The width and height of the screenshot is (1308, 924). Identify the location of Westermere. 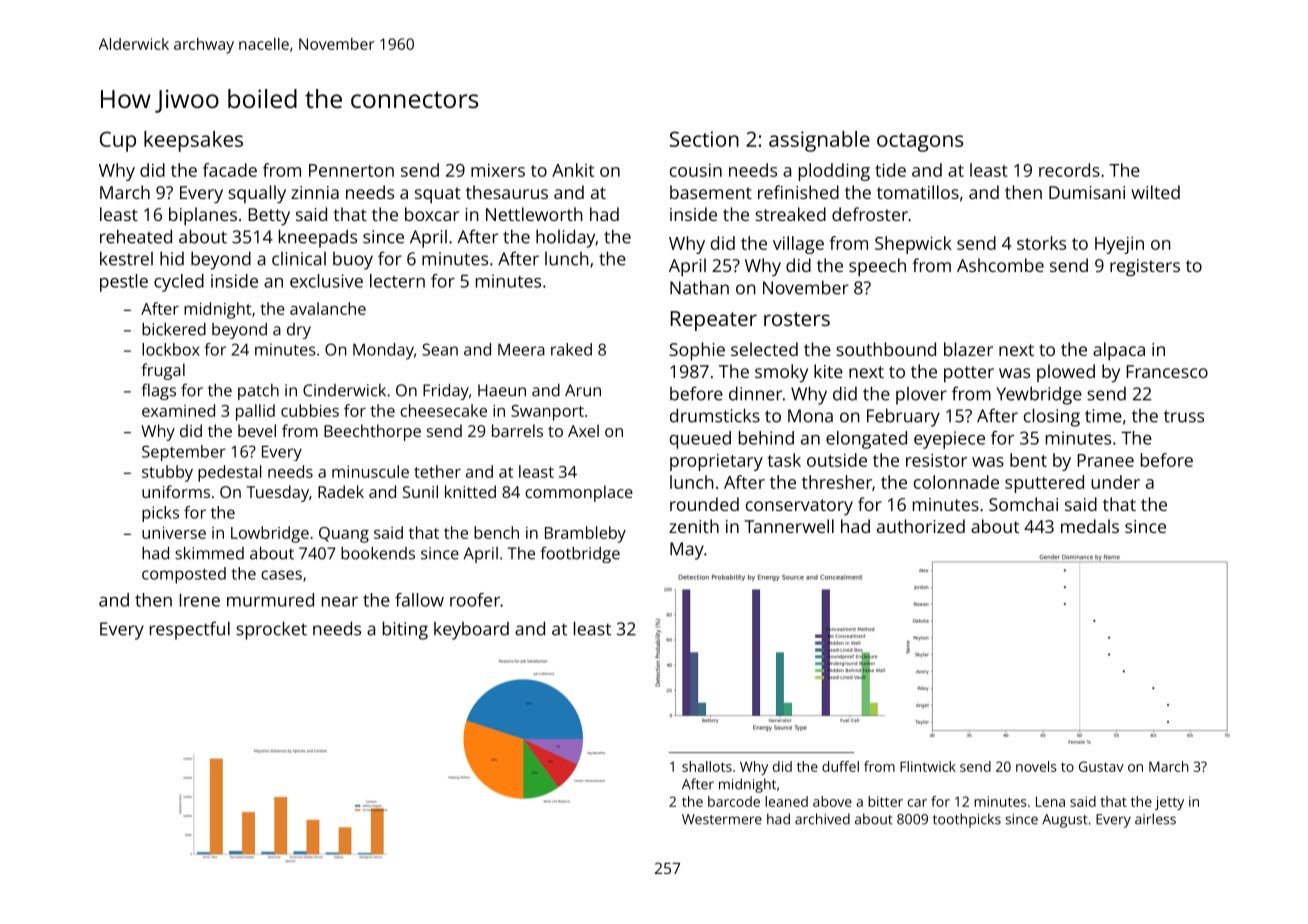
(722, 819).
